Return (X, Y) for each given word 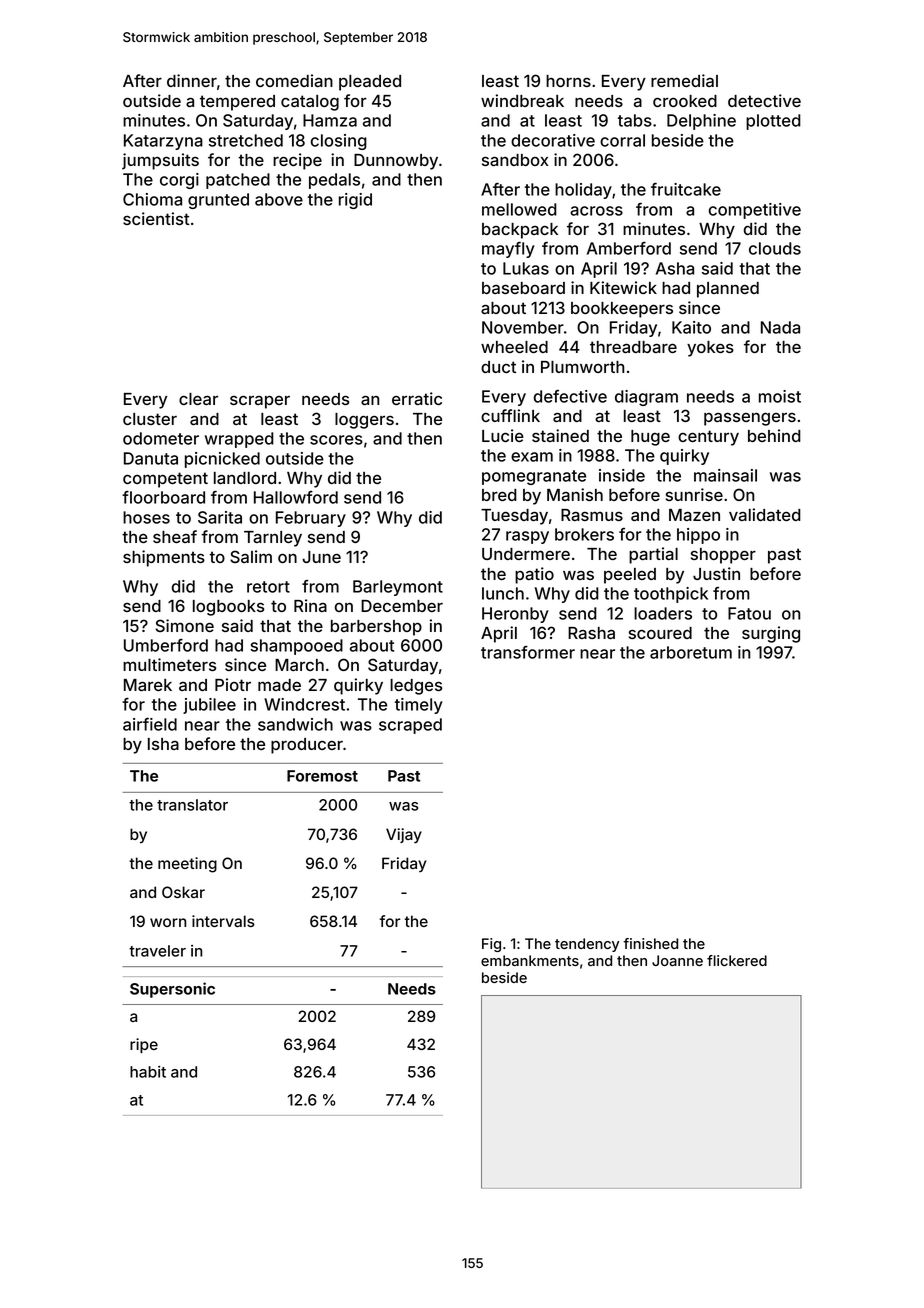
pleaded (370, 83)
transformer (528, 652)
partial (653, 555)
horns (568, 81)
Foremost (322, 776)
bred (499, 495)
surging (771, 634)
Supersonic (172, 990)
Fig (491, 945)
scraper (260, 402)
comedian (294, 80)
